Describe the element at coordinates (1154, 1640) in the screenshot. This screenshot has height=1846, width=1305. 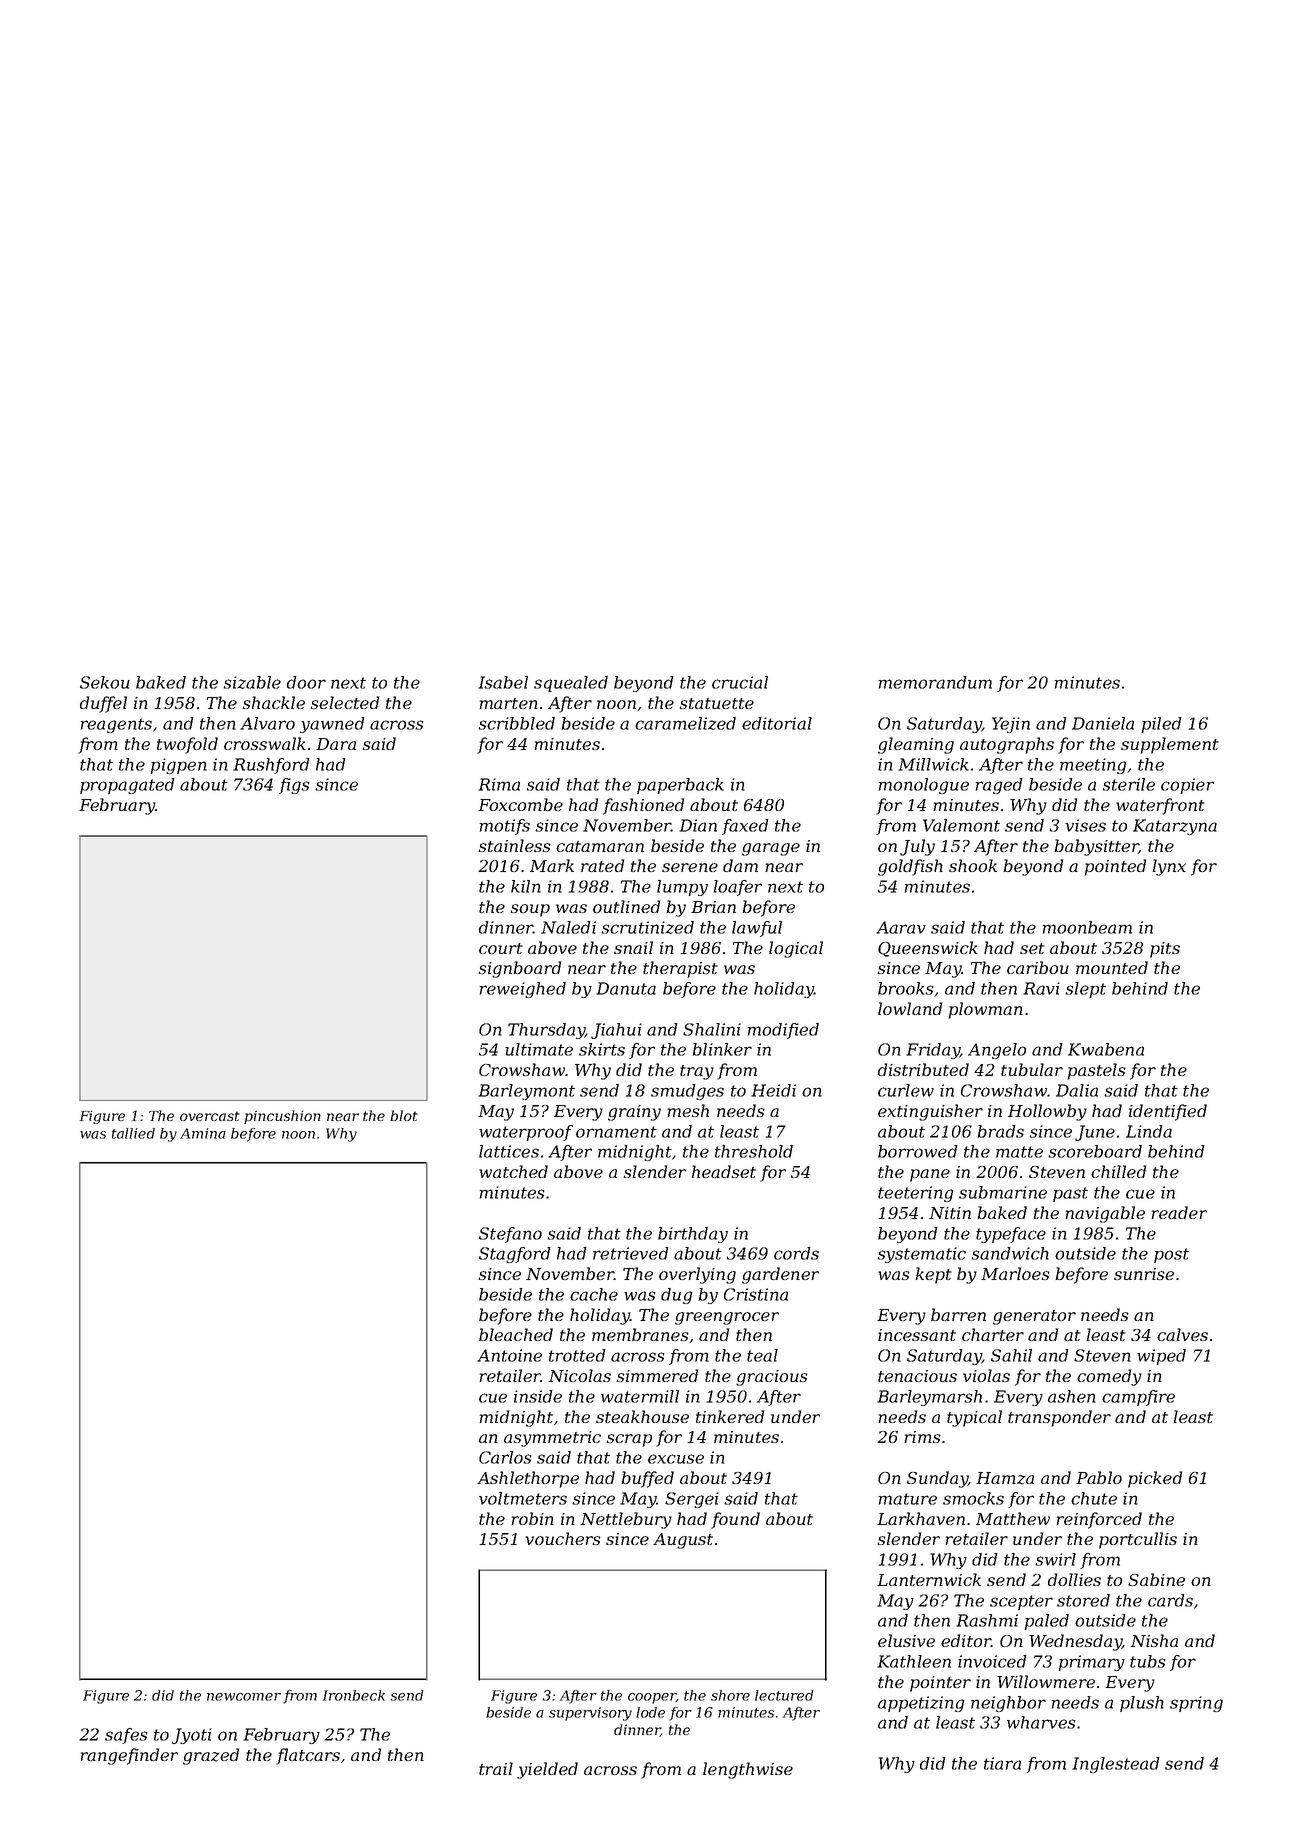
I see `Nisha` at that location.
